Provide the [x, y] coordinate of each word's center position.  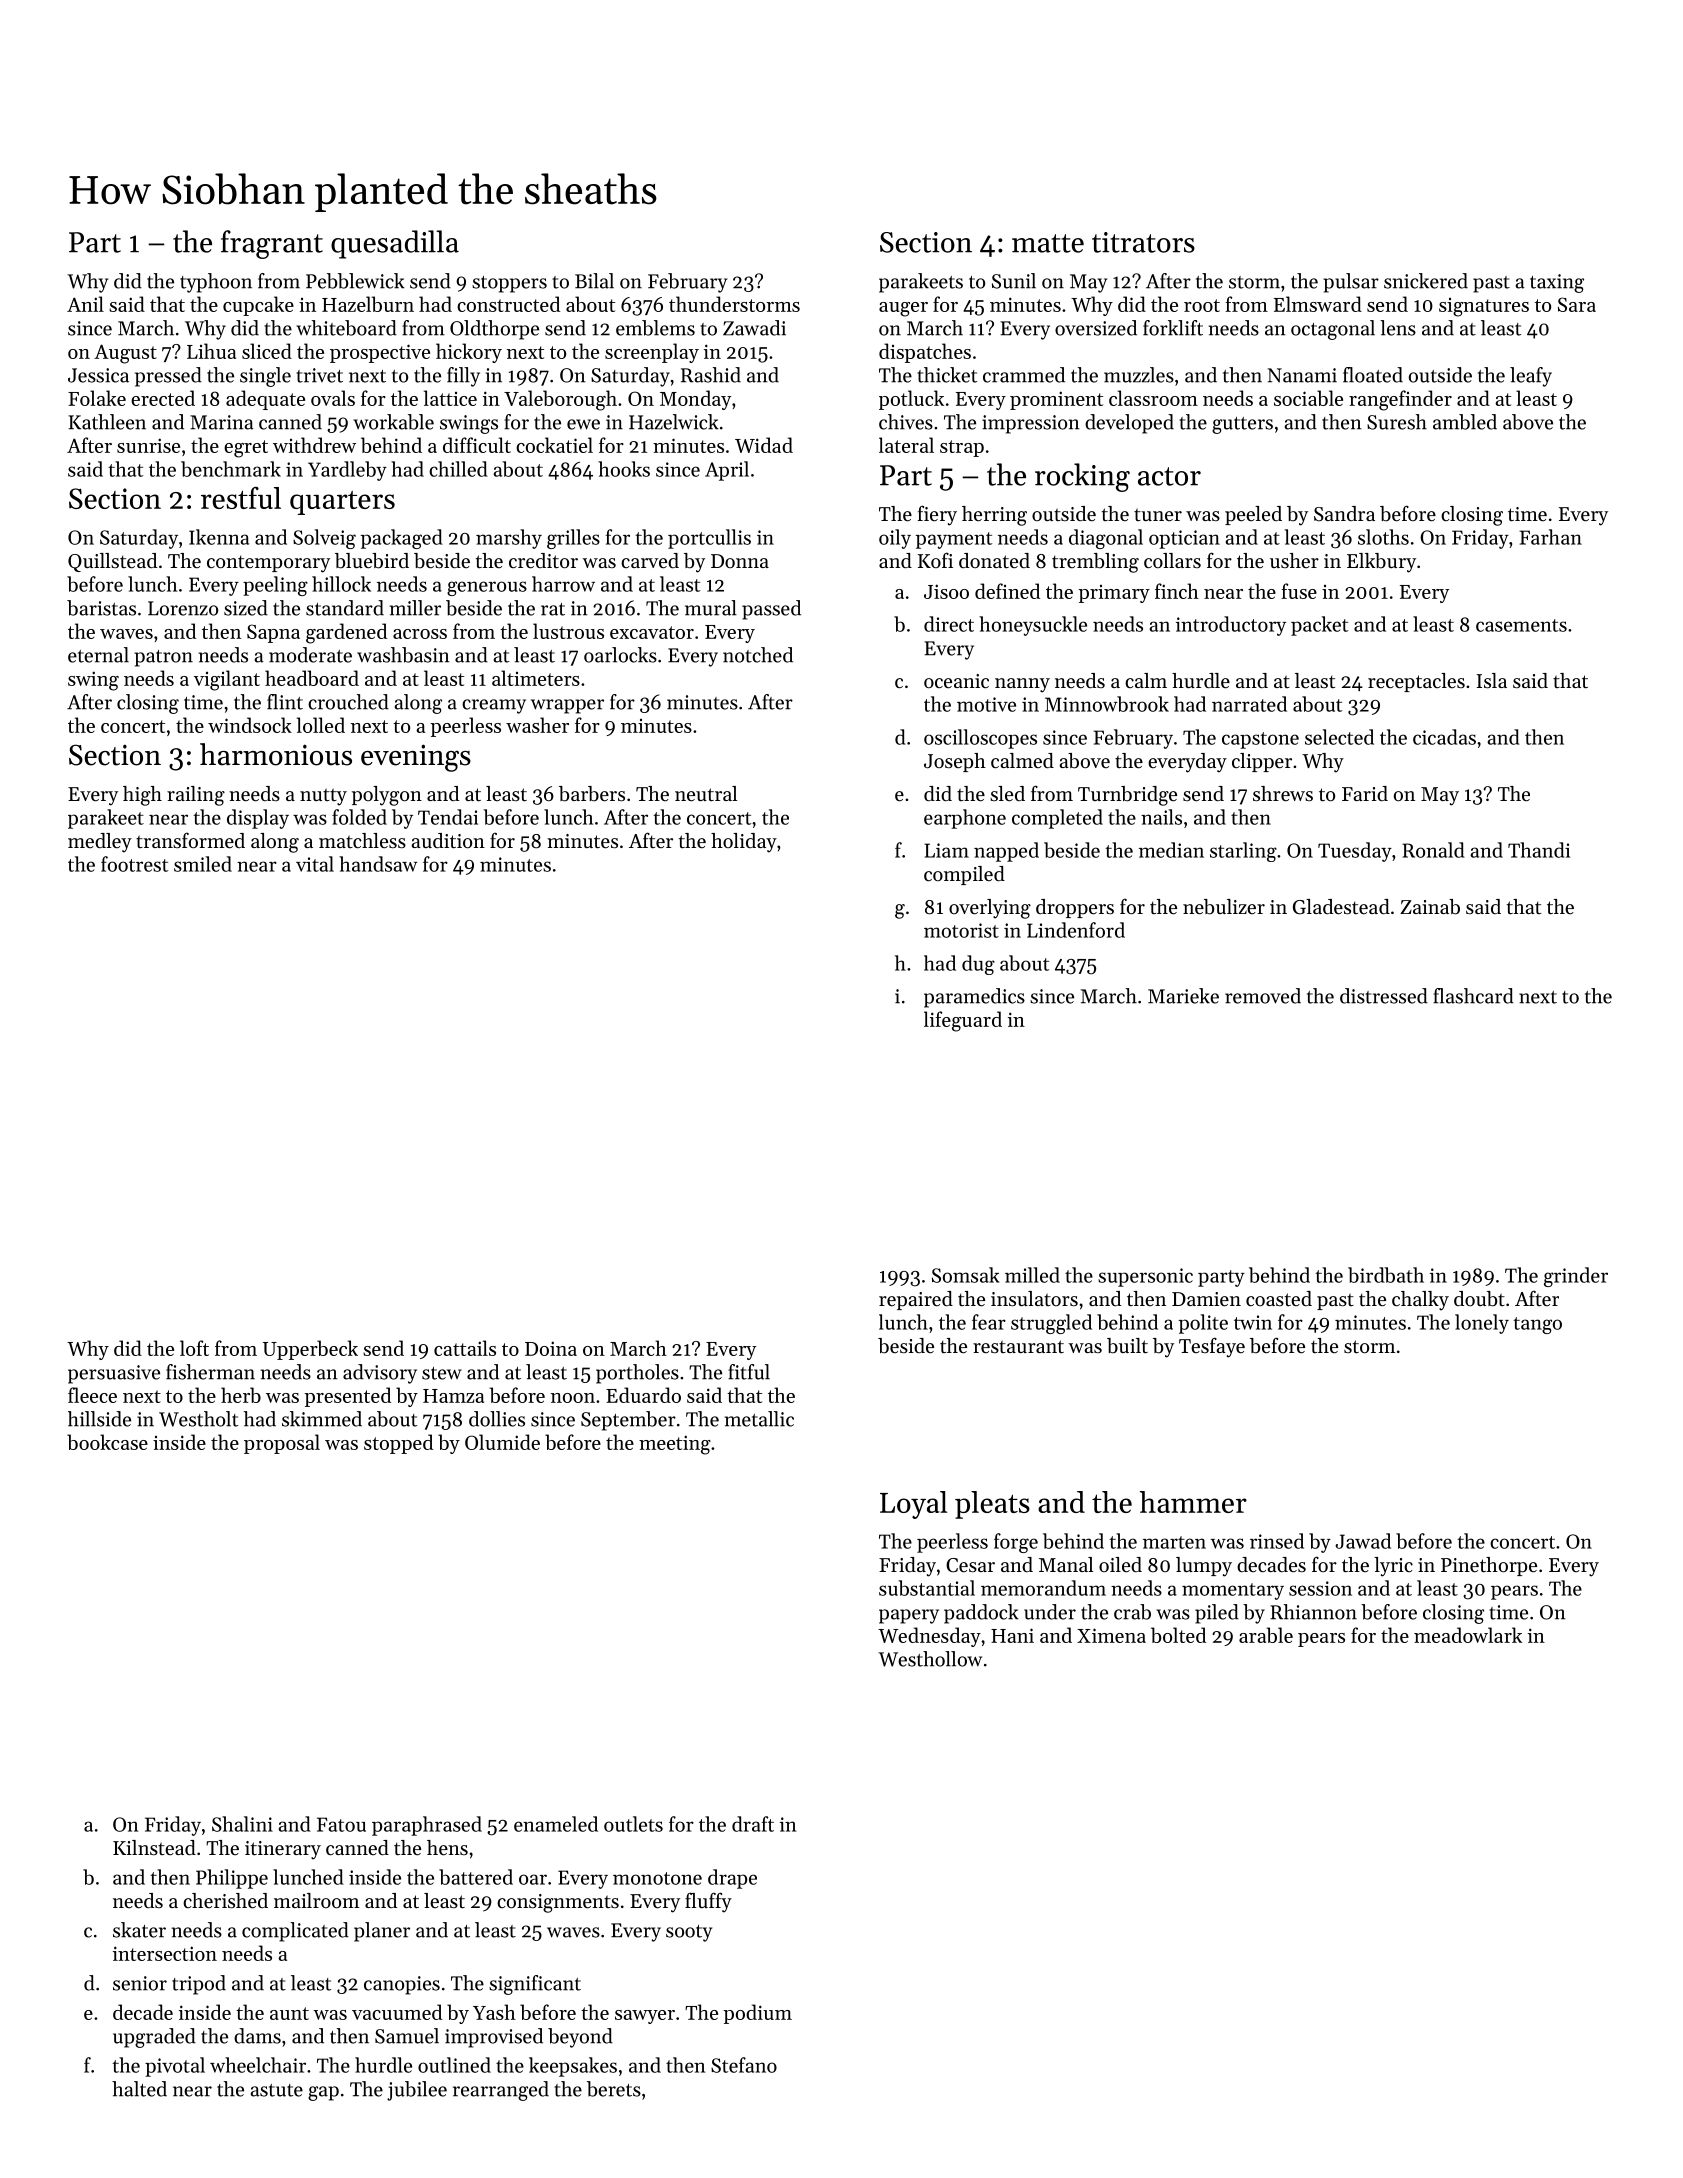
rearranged [501, 2091]
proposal [282, 1444]
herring [994, 516]
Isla [1491, 680]
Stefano [744, 2065]
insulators [1034, 1298]
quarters [342, 503]
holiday [744, 843]
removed [1263, 996]
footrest [134, 864]
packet [1319, 626]
